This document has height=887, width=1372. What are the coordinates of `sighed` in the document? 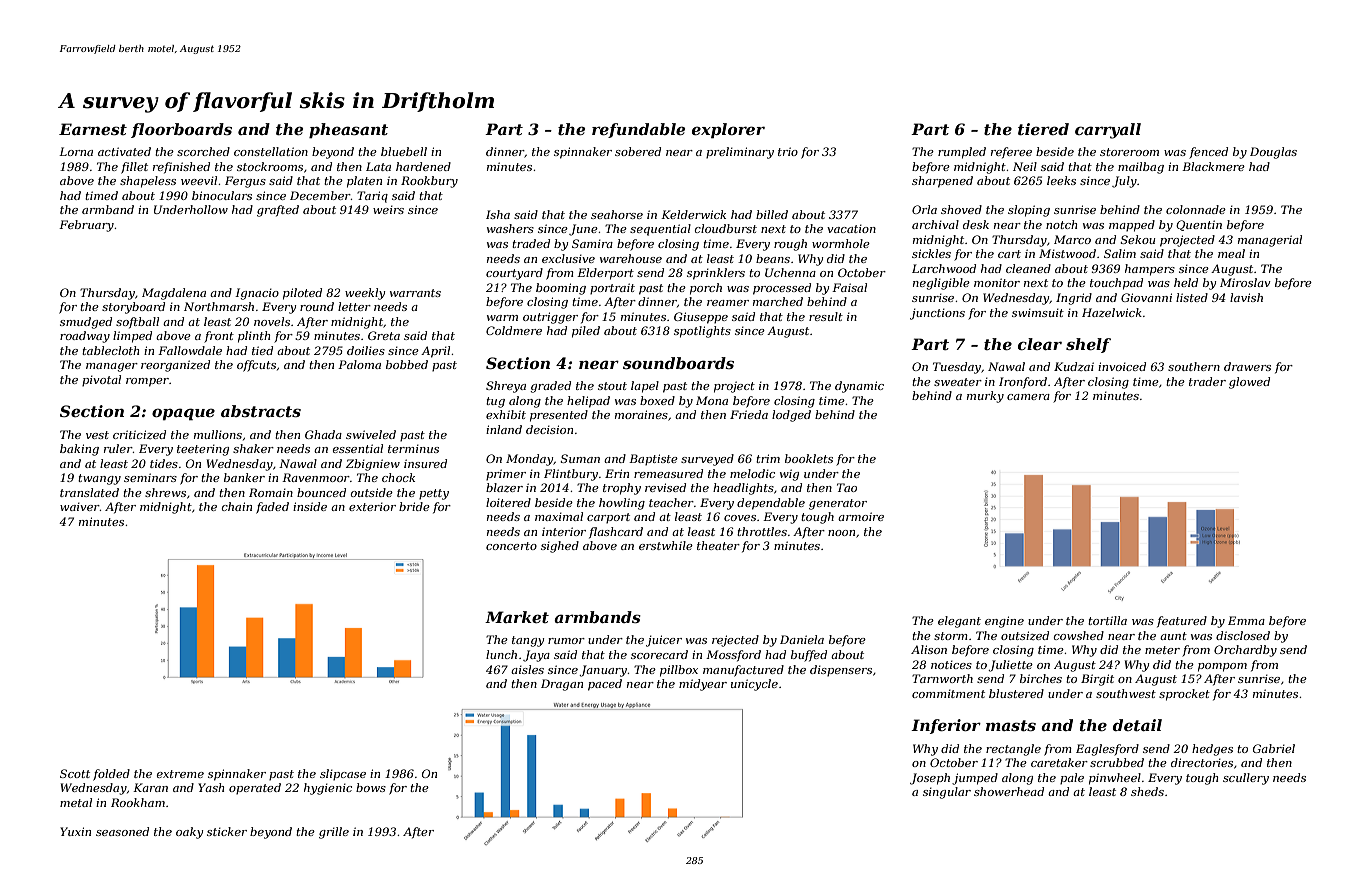 It's located at (560, 547).
